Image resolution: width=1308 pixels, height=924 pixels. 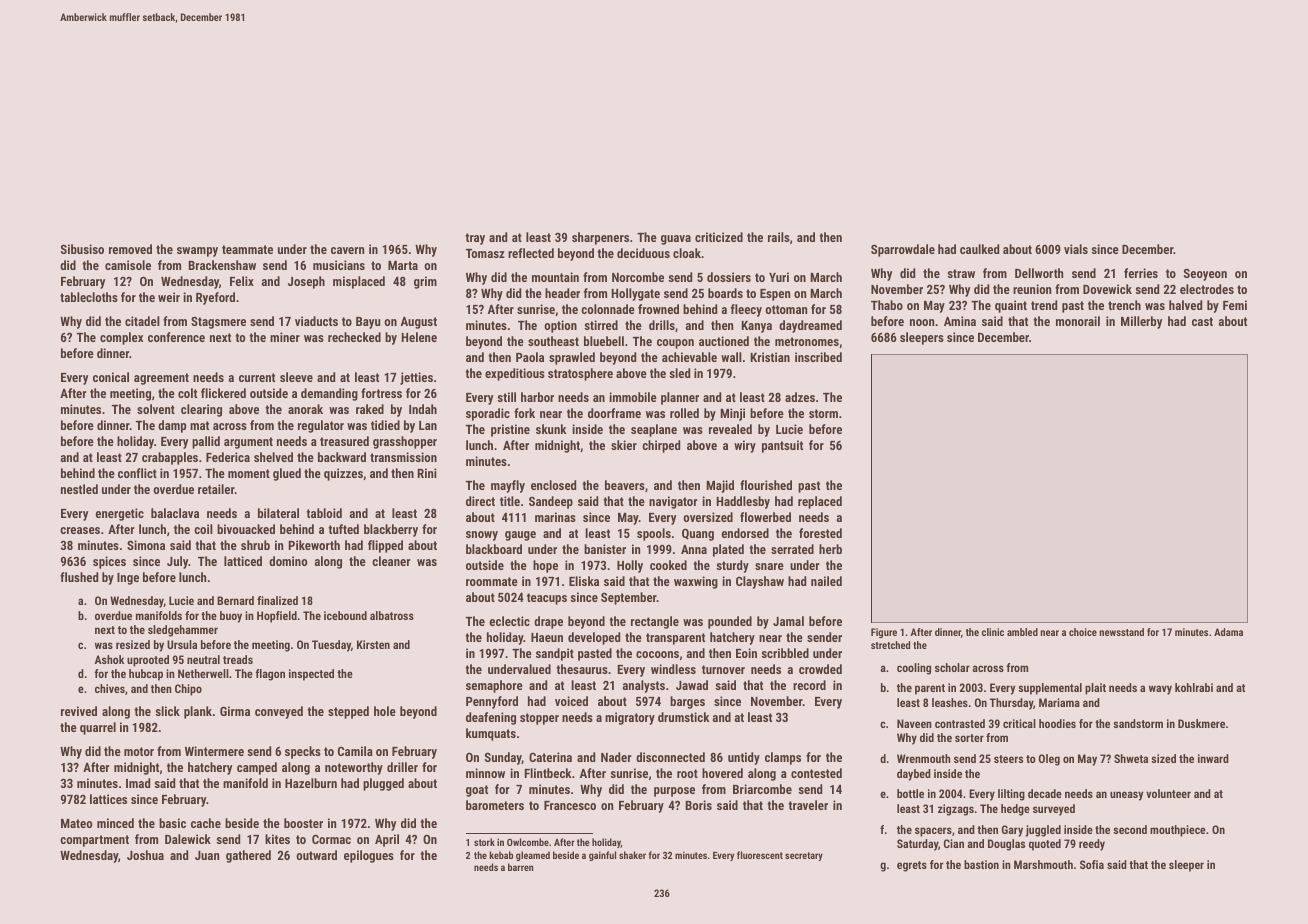 I want to click on Seoyeon, so click(x=1205, y=274).
